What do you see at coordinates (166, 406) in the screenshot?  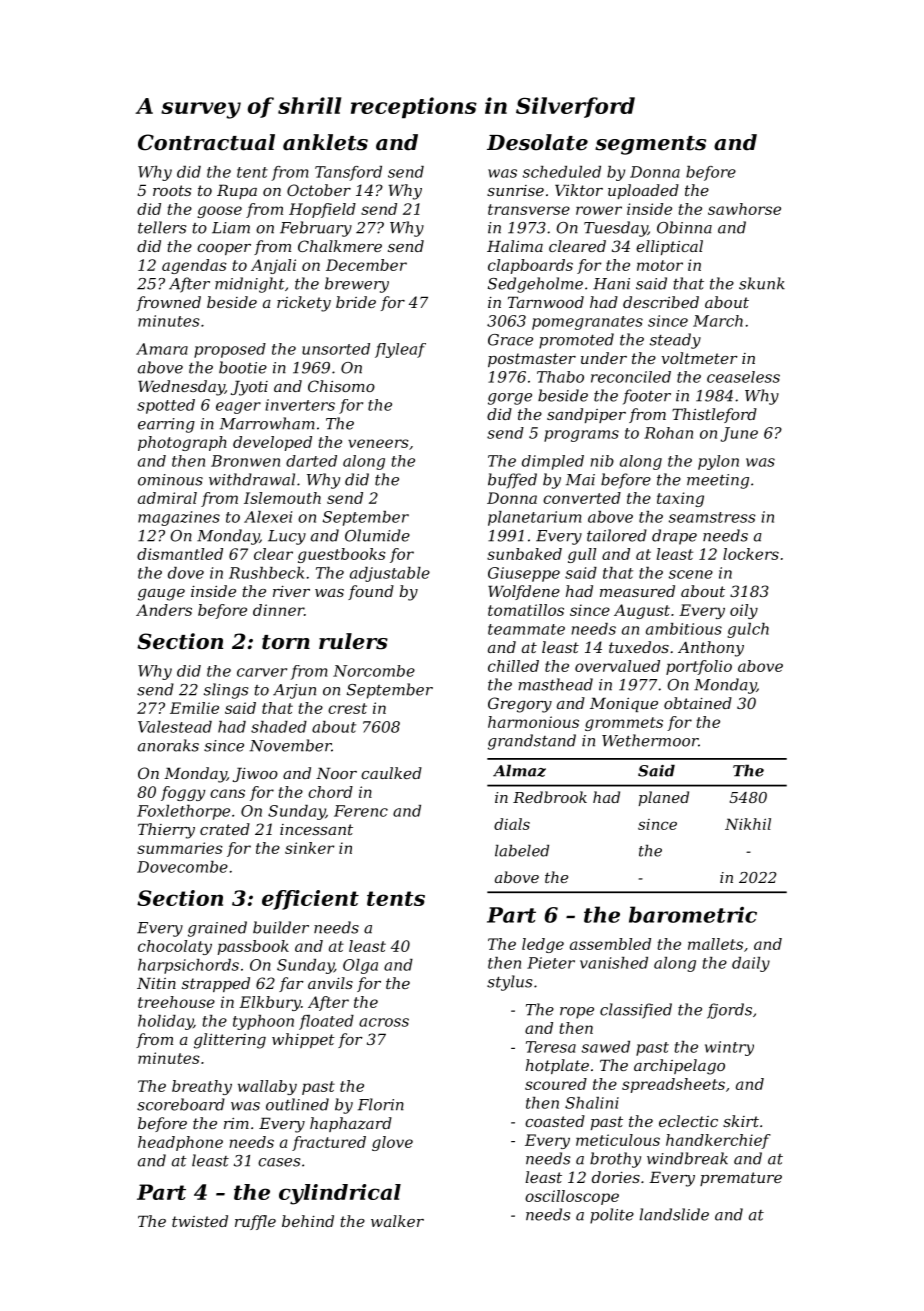 I see `spotted` at bounding box center [166, 406].
